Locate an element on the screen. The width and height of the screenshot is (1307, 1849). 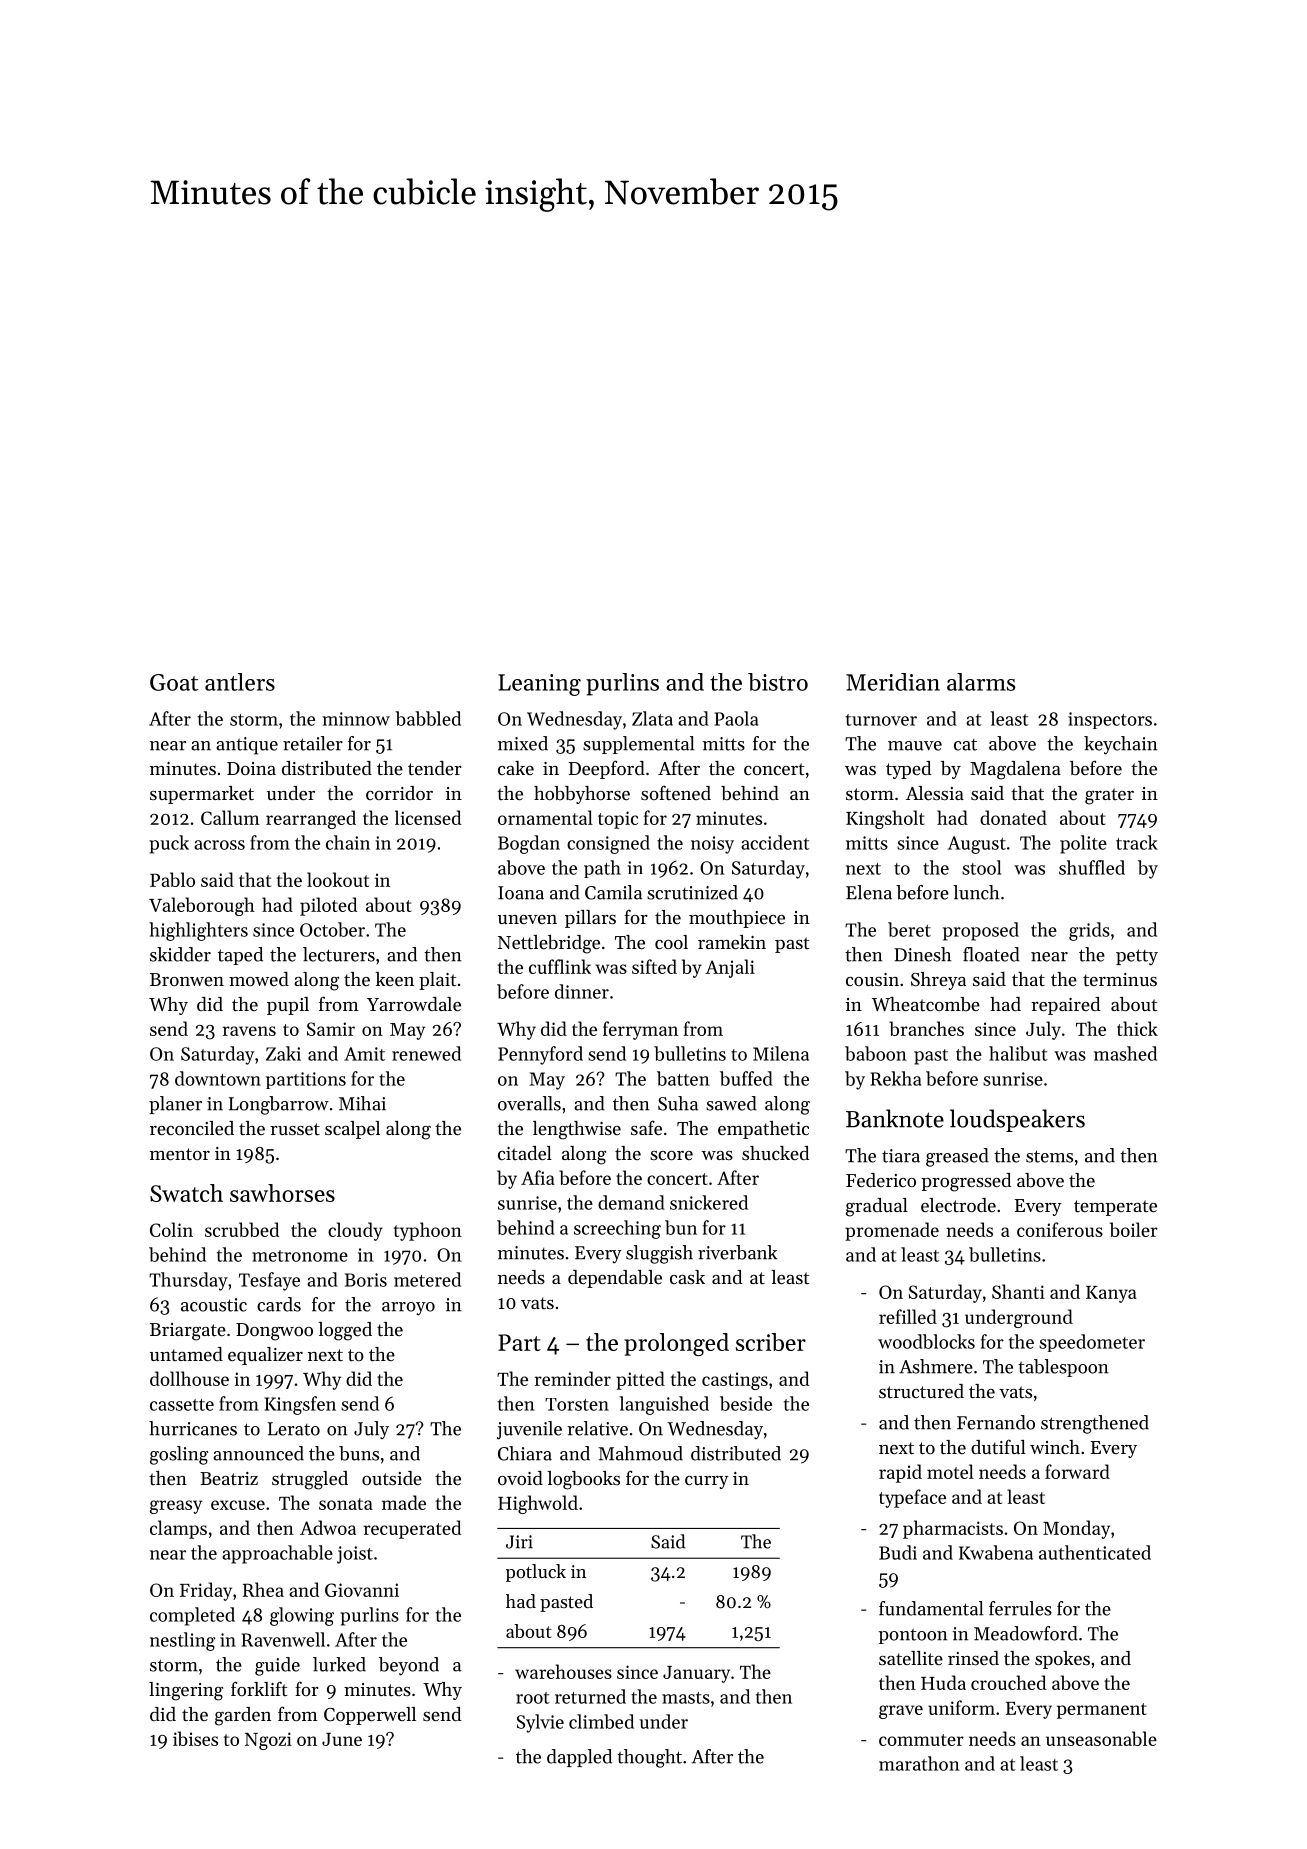
mentor is located at coordinates (180, 1154).
